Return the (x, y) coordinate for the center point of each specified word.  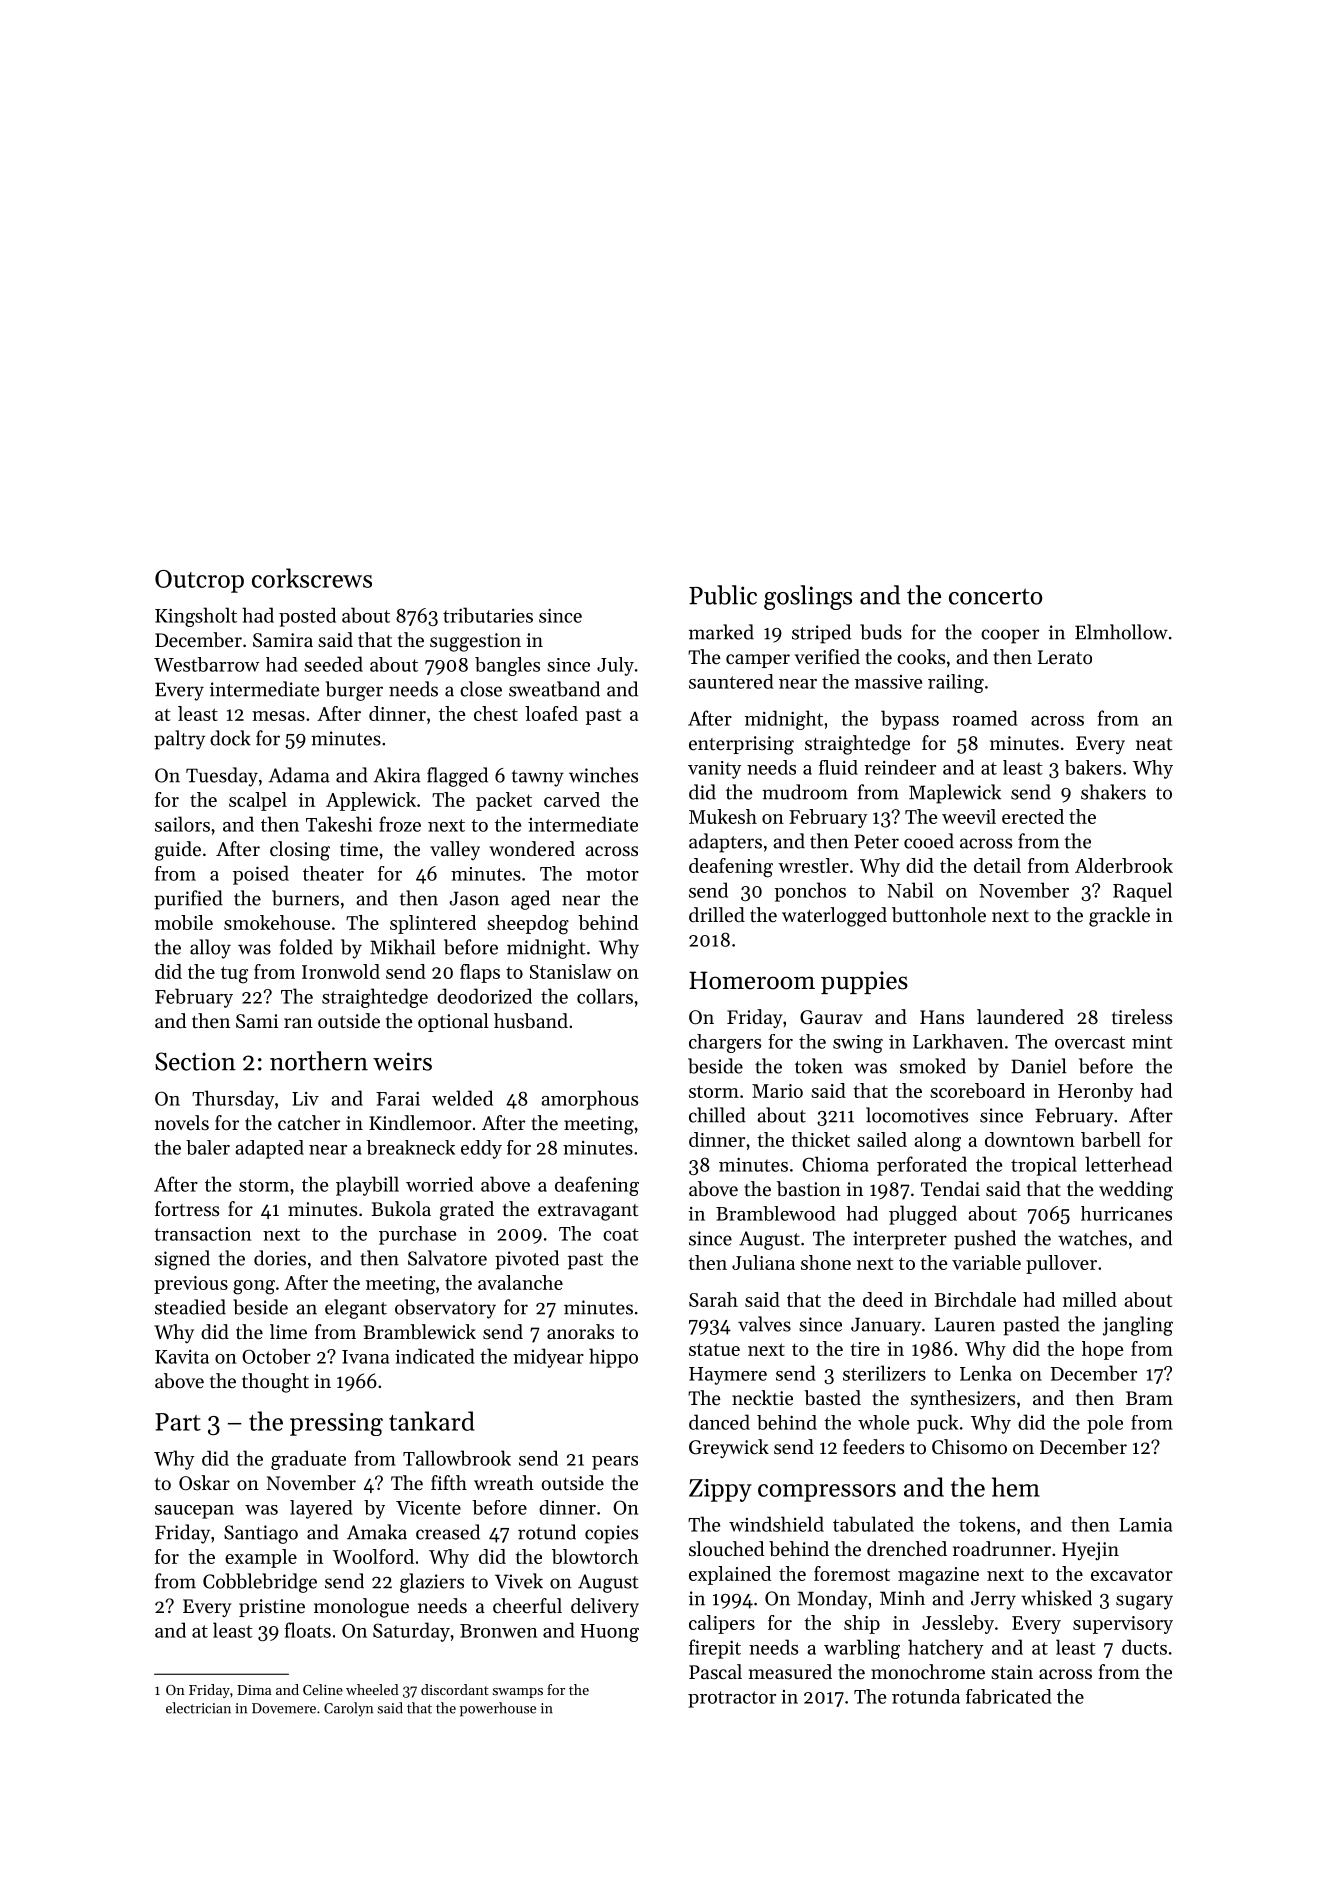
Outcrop (199, 581)
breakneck (410, 1147)
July (615, 666)
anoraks (580, 1331)
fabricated (1009, 1696)
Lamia (1145, 1525)
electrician (198, 1708)
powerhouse (498, 1709)
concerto (995, 596)
